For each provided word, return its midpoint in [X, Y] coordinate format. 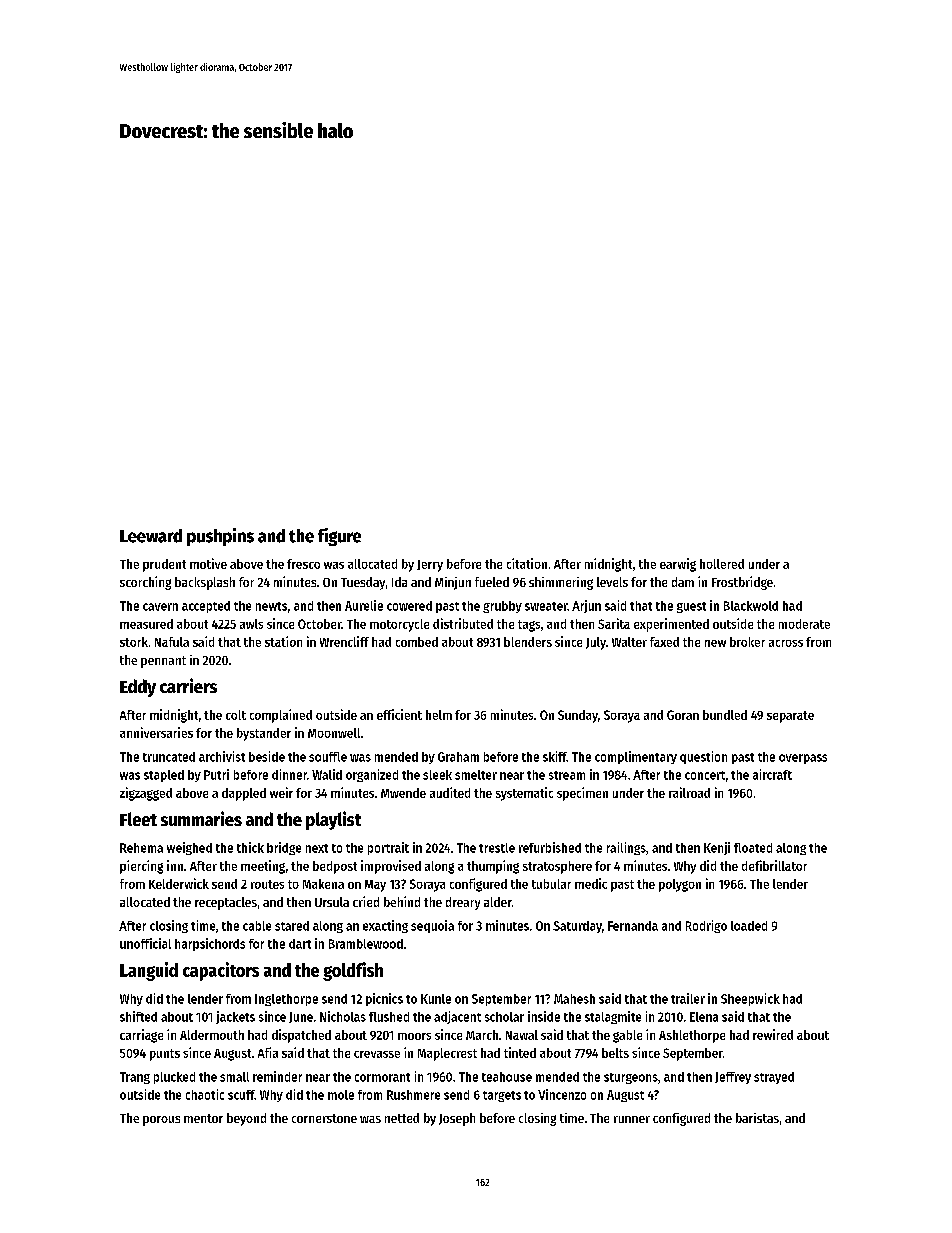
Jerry [430, 566]
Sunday [578, 716]
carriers [188, 685]
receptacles [226, 903]
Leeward [151, 536]
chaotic [205, 1094]
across [786, 643]
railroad [689, 792]
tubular [551, 884]
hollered [722, 564]
